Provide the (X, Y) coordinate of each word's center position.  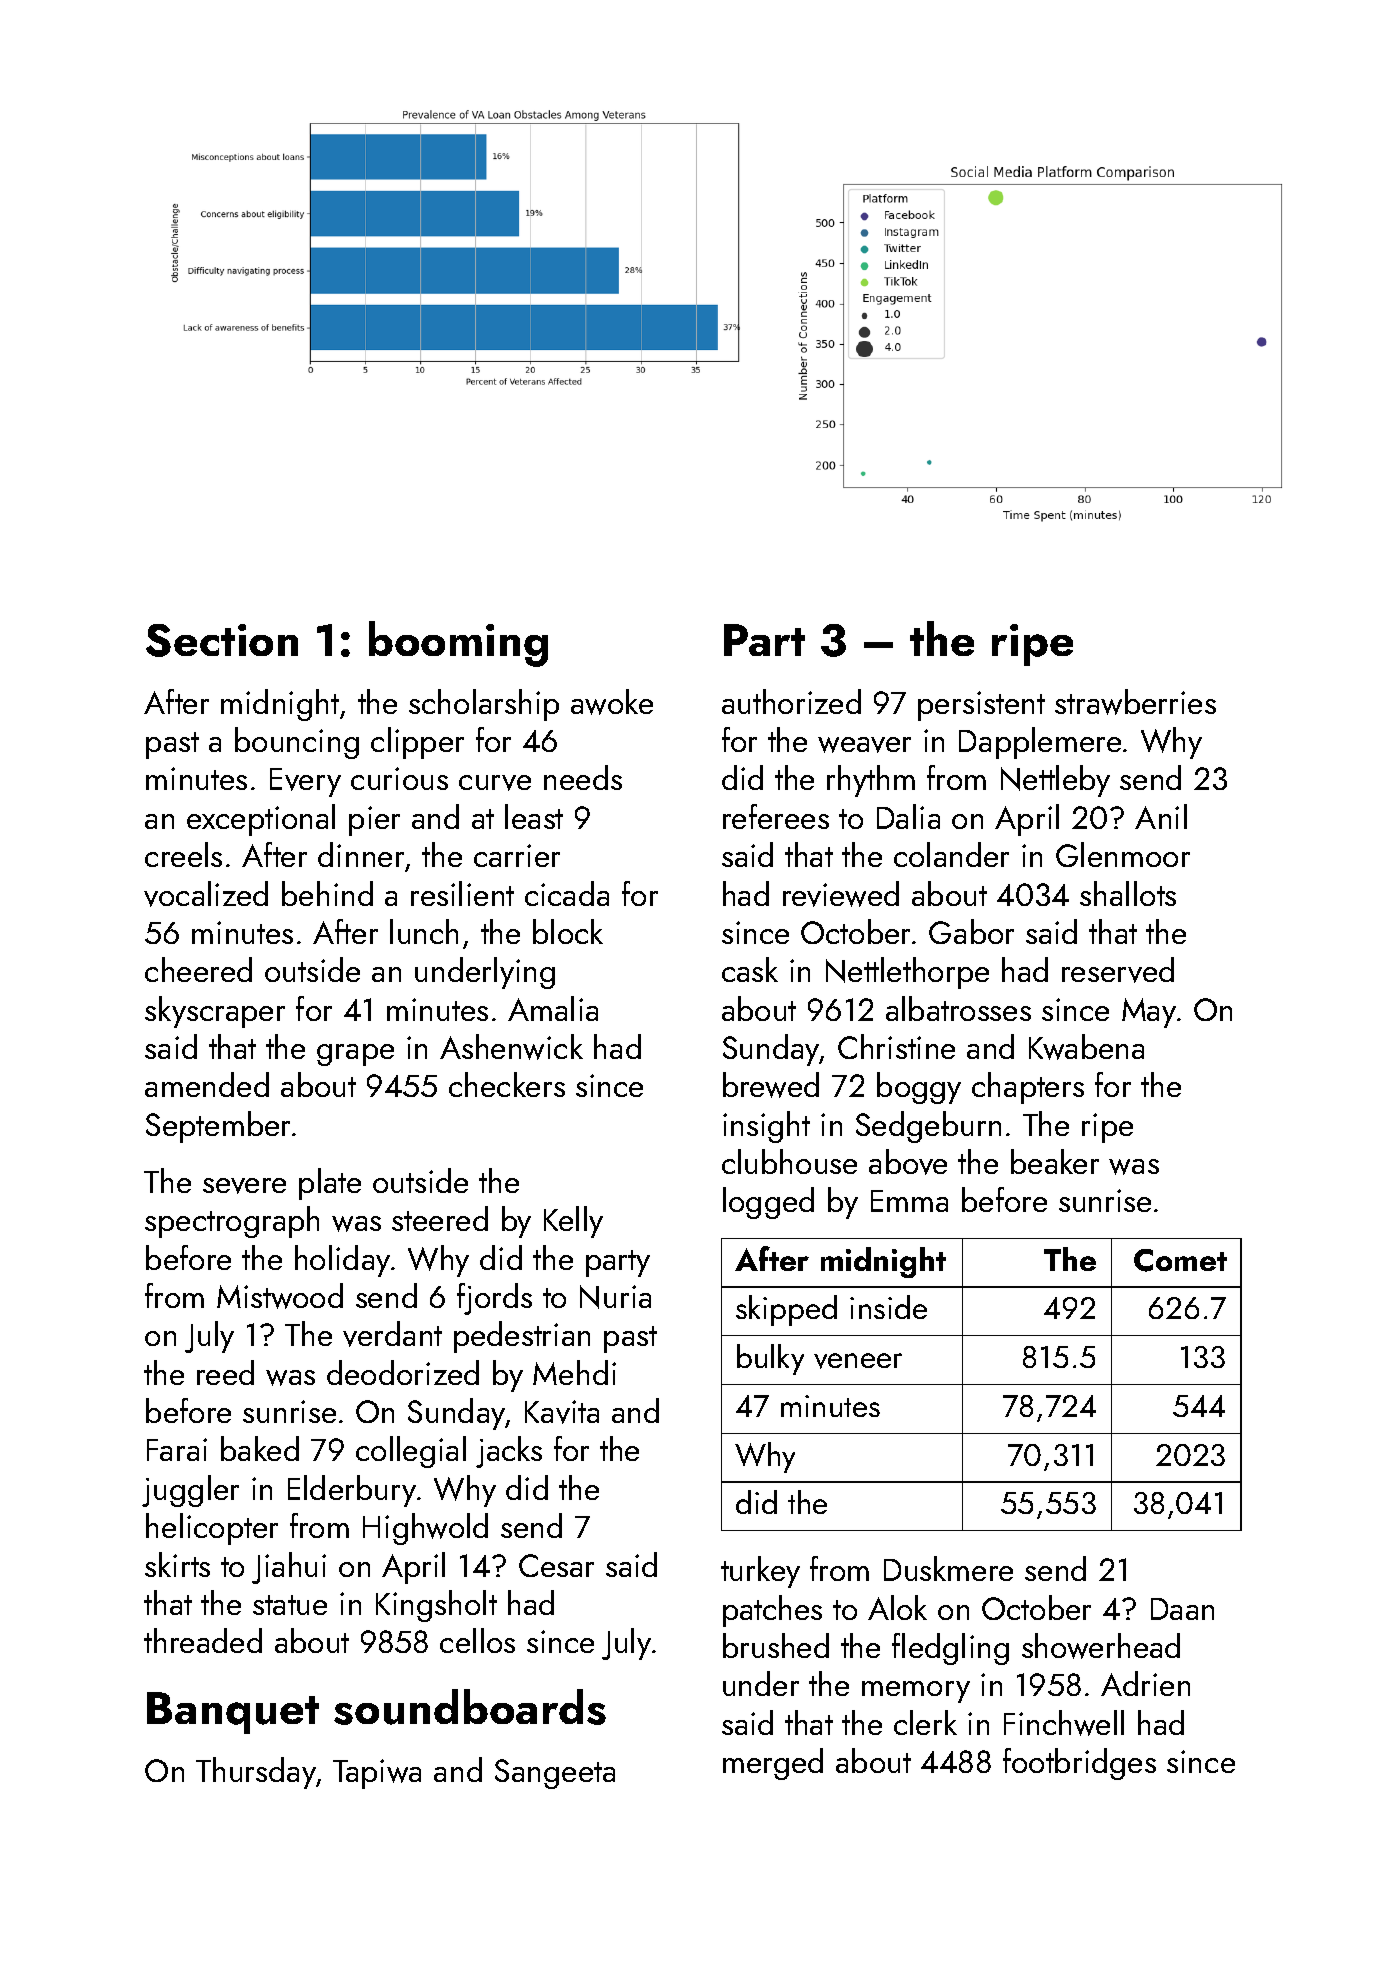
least (534, 816)
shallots (1128, 893)
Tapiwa (377, 1774)
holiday (342, 1261)
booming (458, 644)
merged (773, 1764)
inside (888, 1307)
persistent (981, 706)
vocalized (206, 894)
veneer (858, 1361)
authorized (791, 701)
